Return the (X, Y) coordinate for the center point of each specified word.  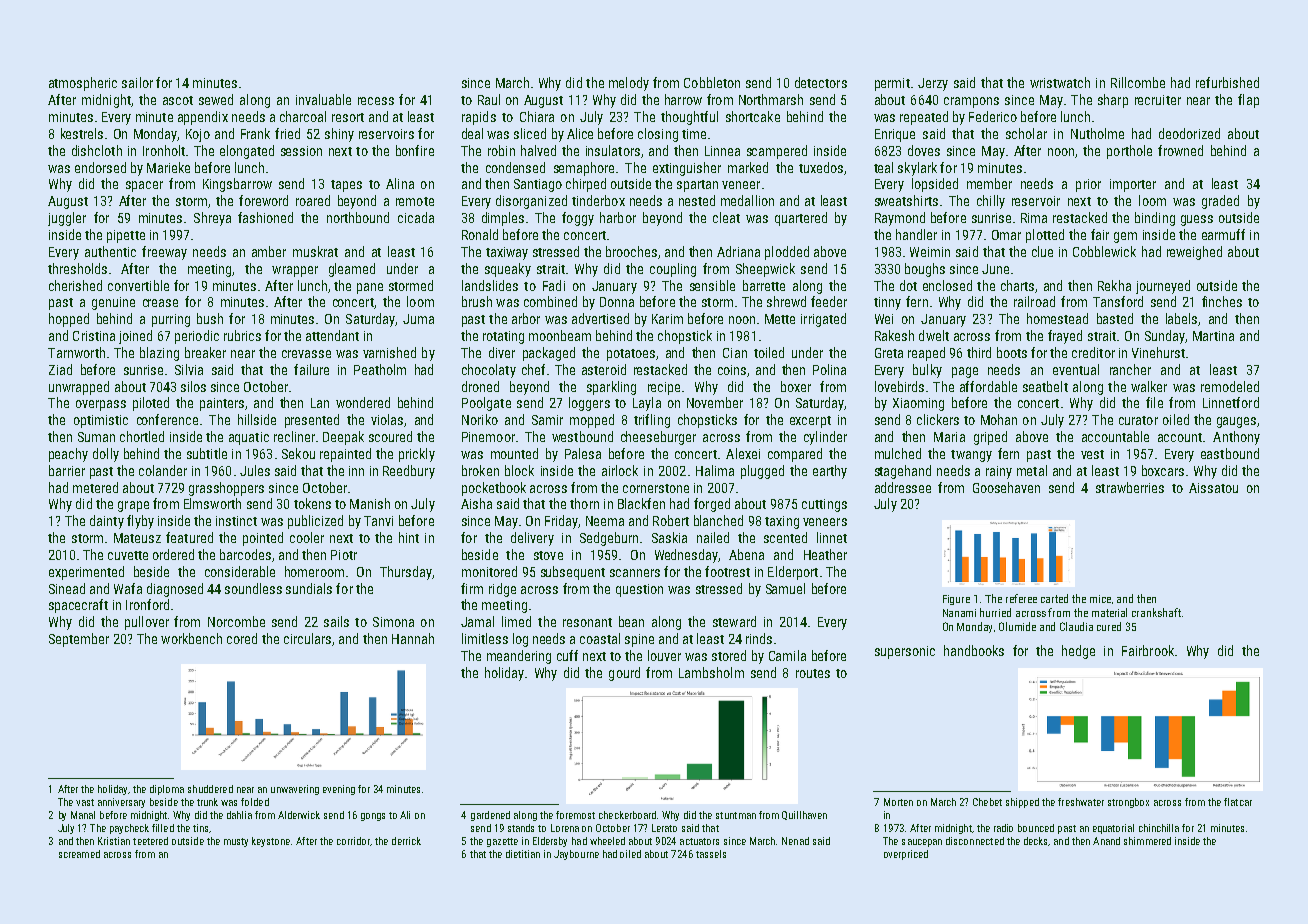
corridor (353, 841)
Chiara (537, 116)
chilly (991, 202)
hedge (1078, 652)
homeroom (314, 571)
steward (734, 621)
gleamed (352, 270)
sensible (712, 285)
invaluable (323, 99)
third (979, 352)
